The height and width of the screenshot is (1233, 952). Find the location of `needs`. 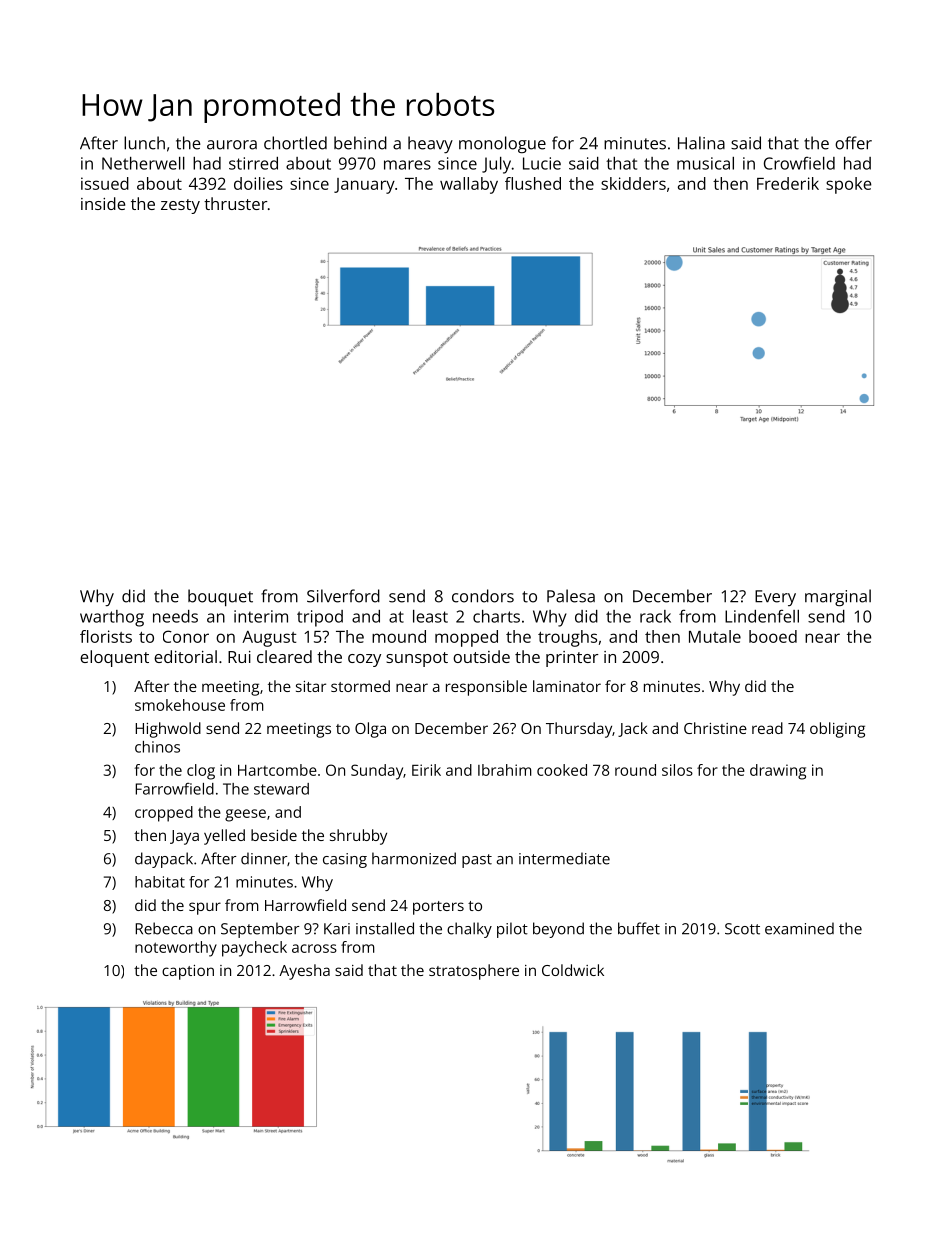

needs is located at coordinates (175, 616).
